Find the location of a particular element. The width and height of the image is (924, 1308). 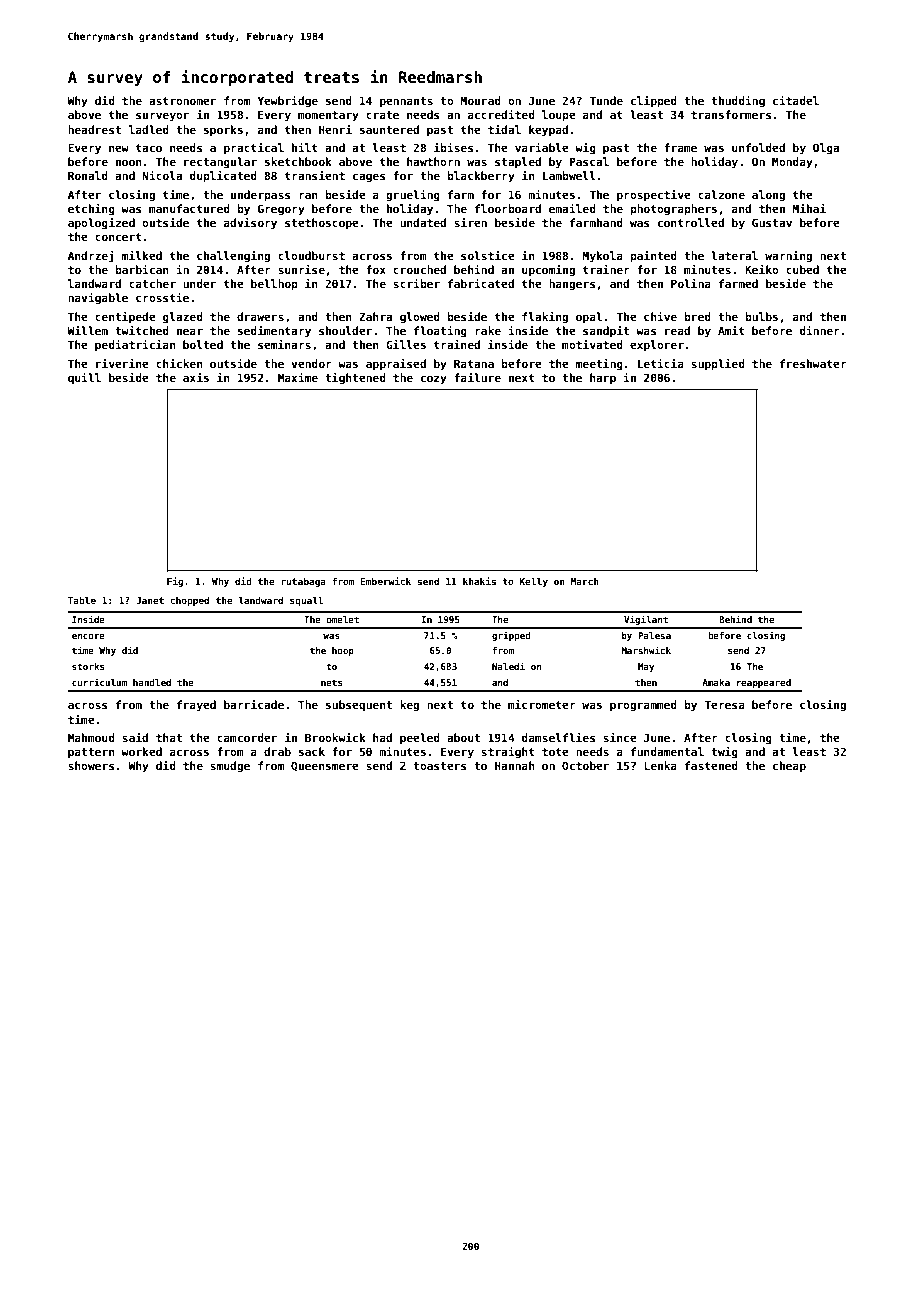

crosstie is located at coordinates (162, 297).
